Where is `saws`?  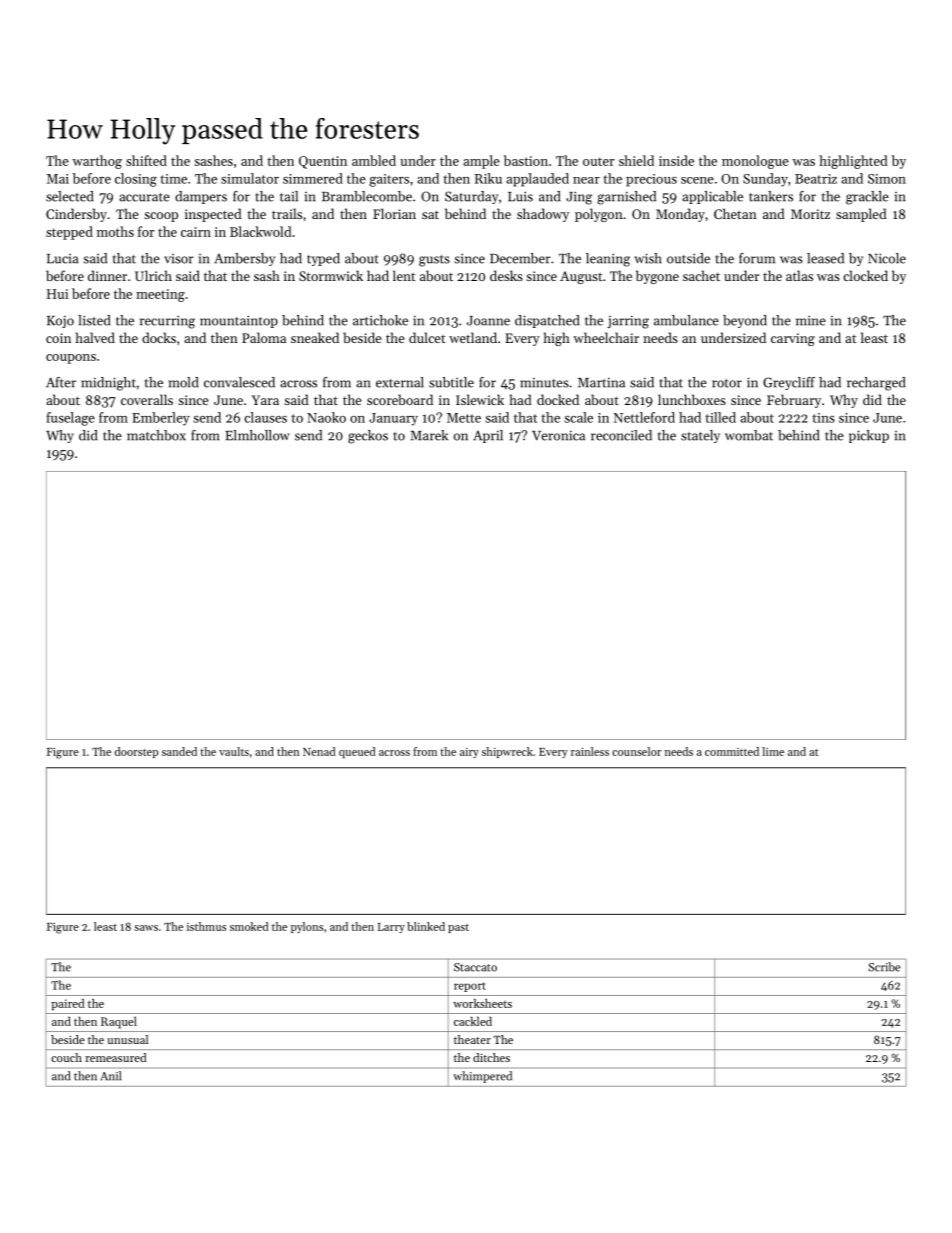 saws is located at coordinates (146, 928).
